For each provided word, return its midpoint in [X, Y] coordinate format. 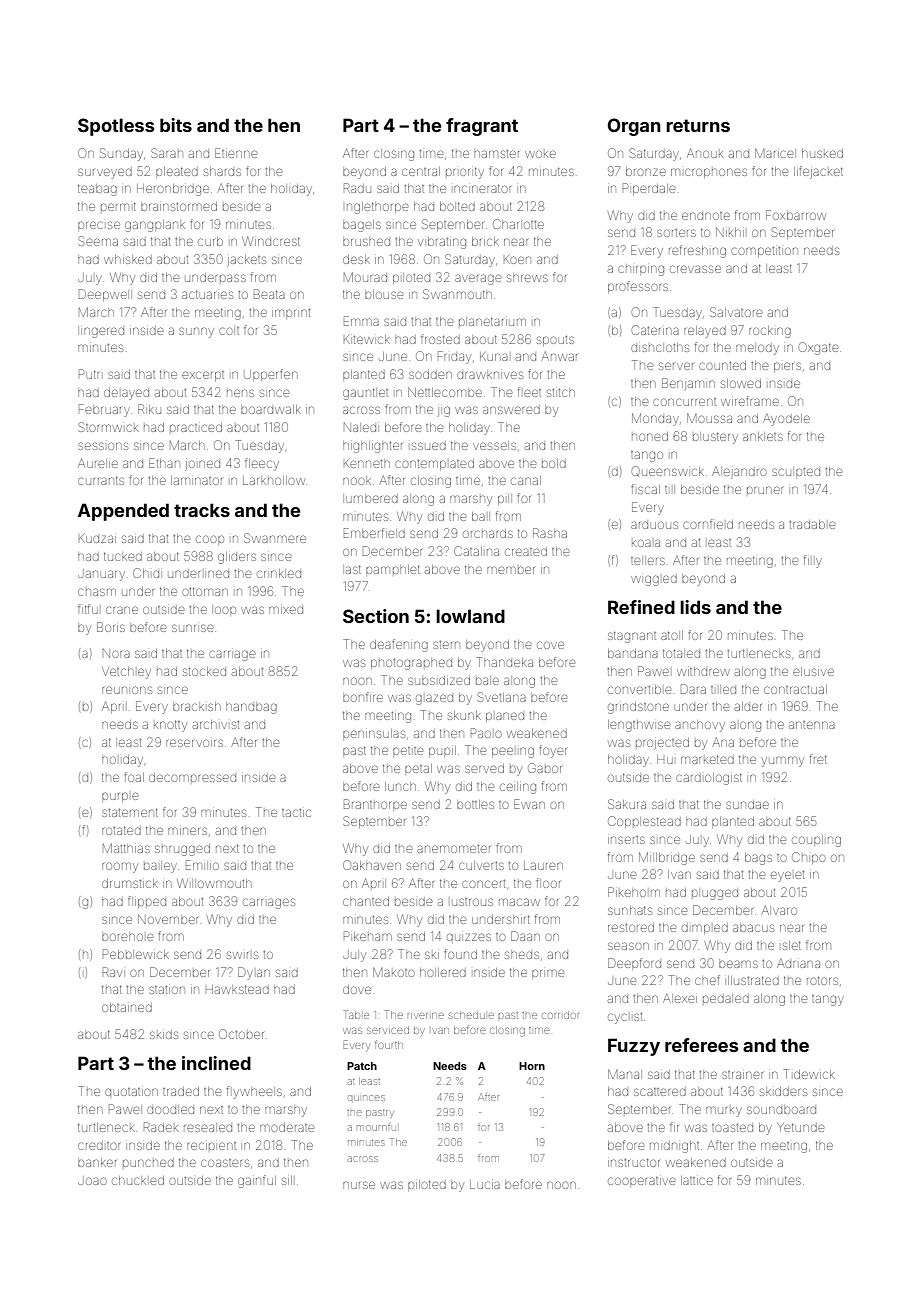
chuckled [138, 1180]
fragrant [482, 127]
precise [99, 225]
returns [698, 125]
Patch [362, 1066]
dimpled [705, 929]
